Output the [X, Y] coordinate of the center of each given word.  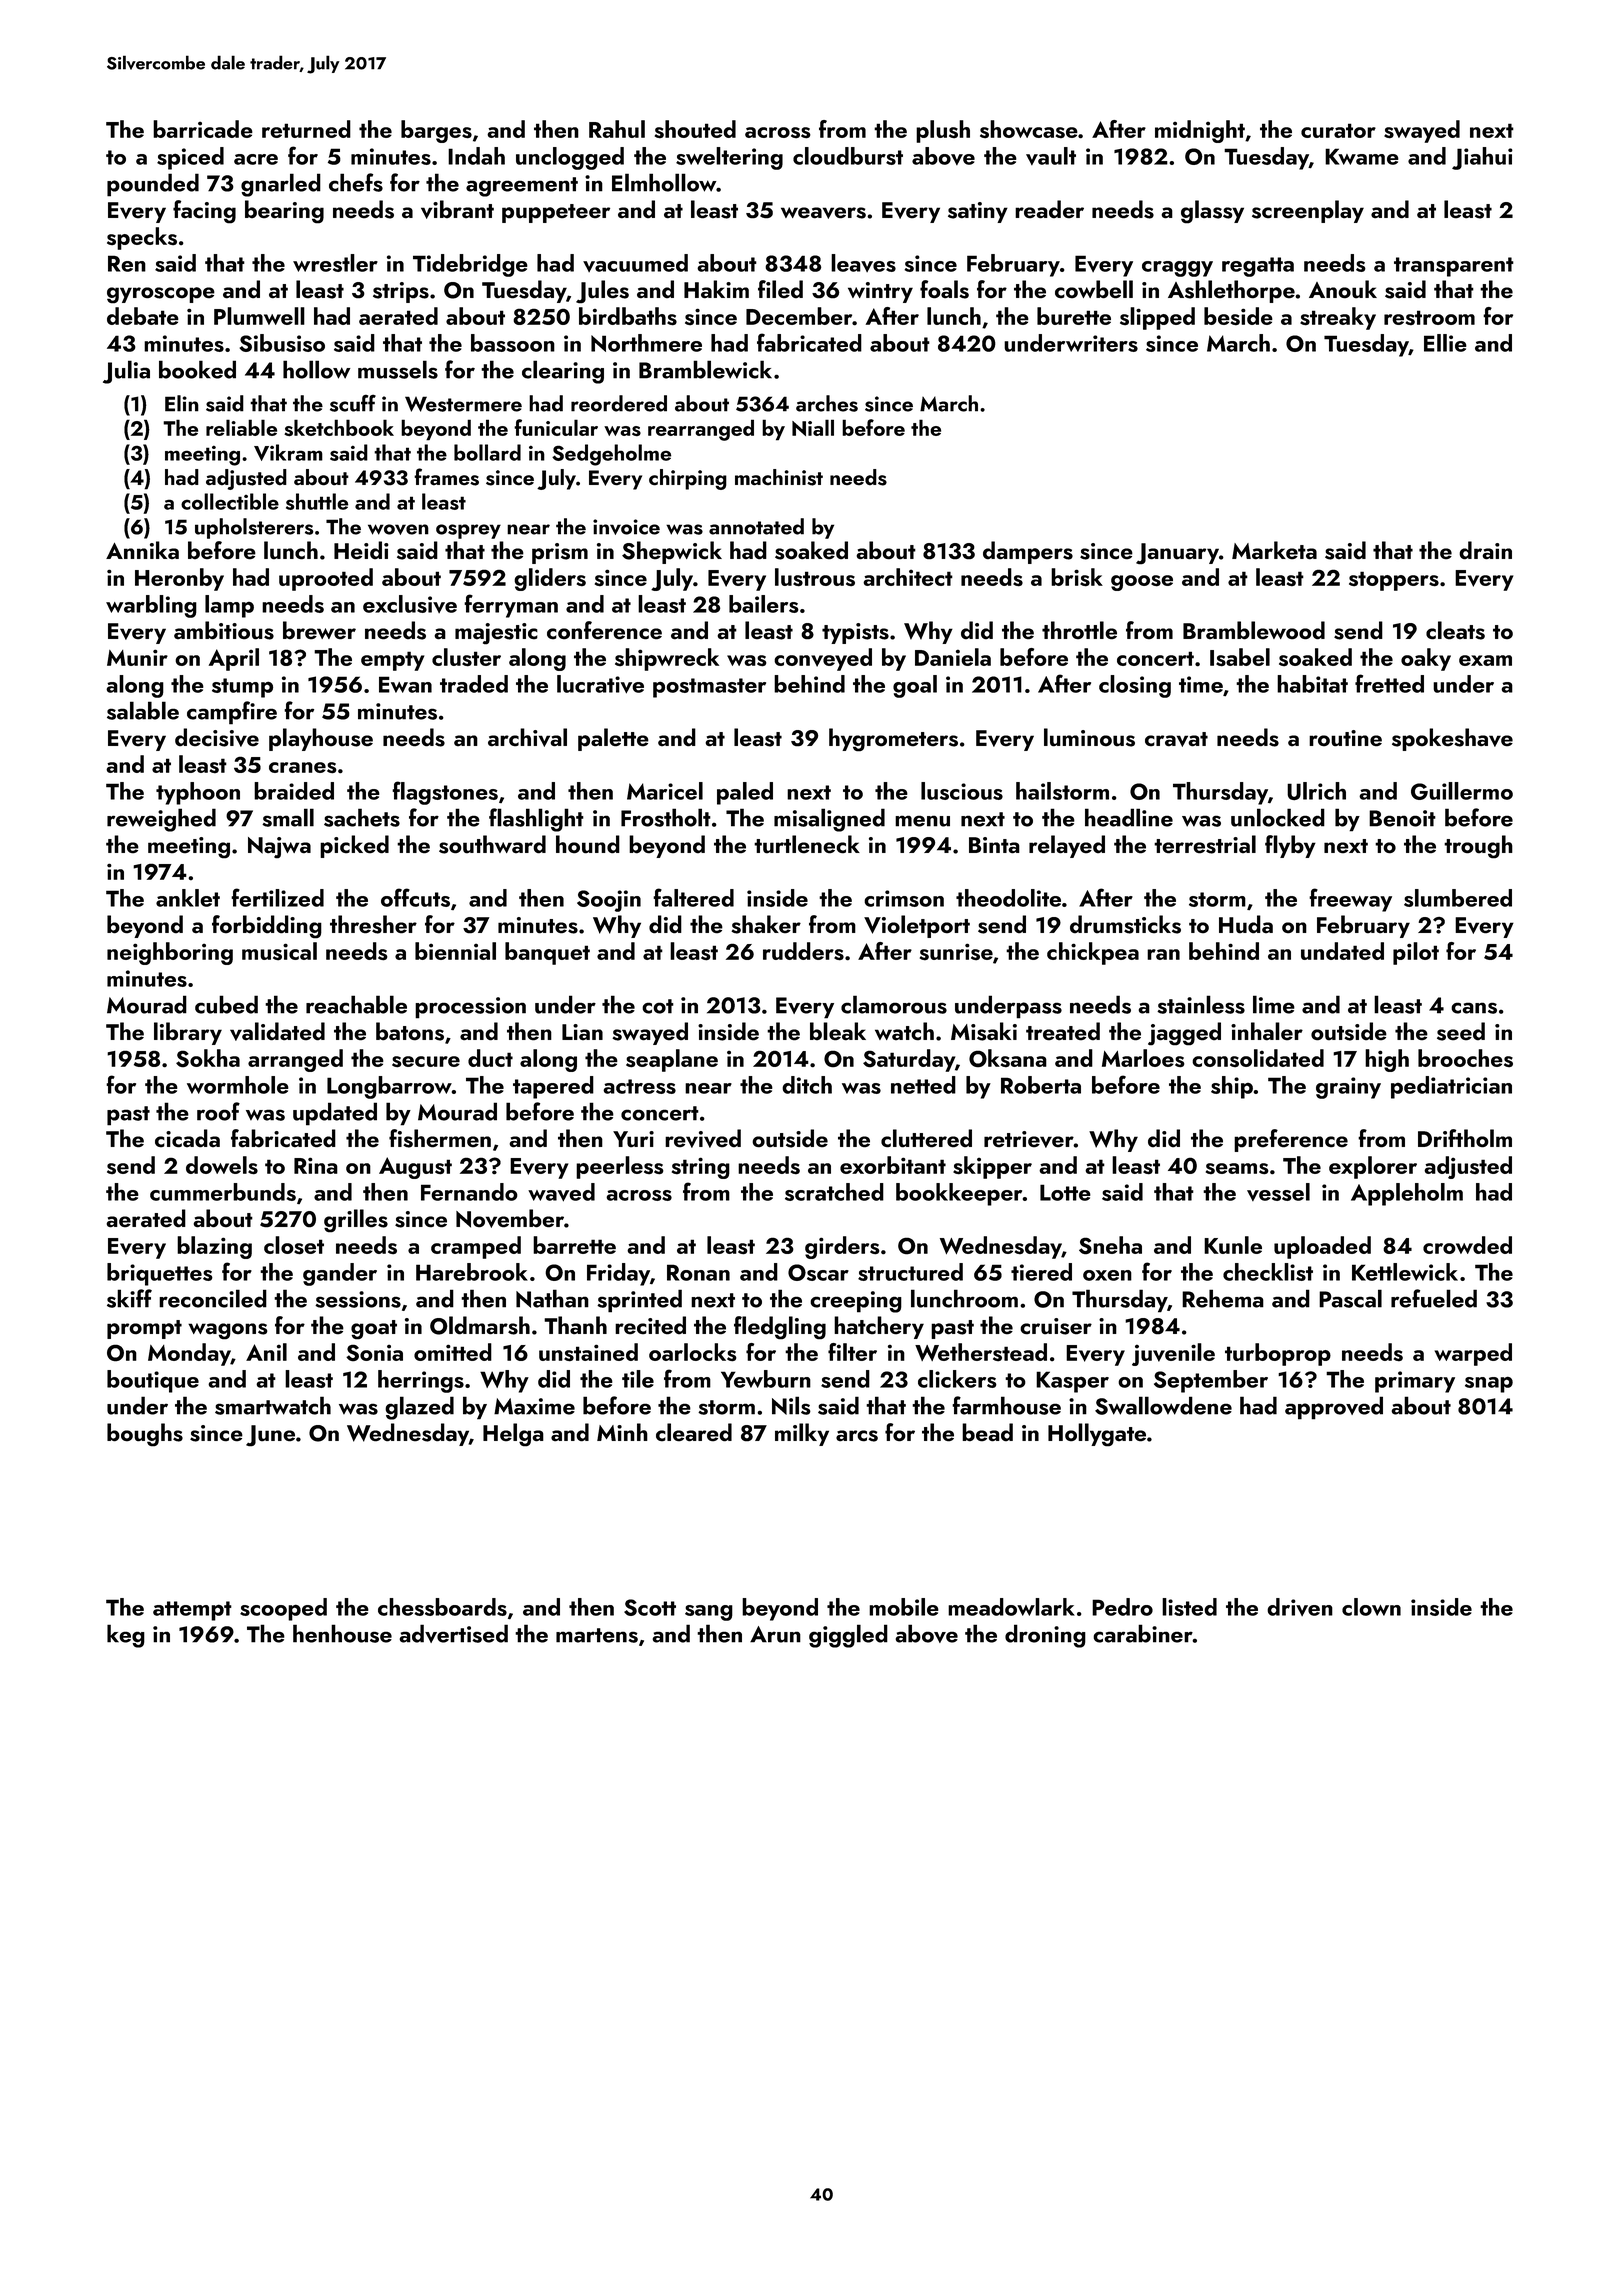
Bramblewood [1254, 630]
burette [1074, 316]
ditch [807, 1085]
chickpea [1093, 953]
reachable [356, 1004]
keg [126, 1636]
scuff [353, 403]
